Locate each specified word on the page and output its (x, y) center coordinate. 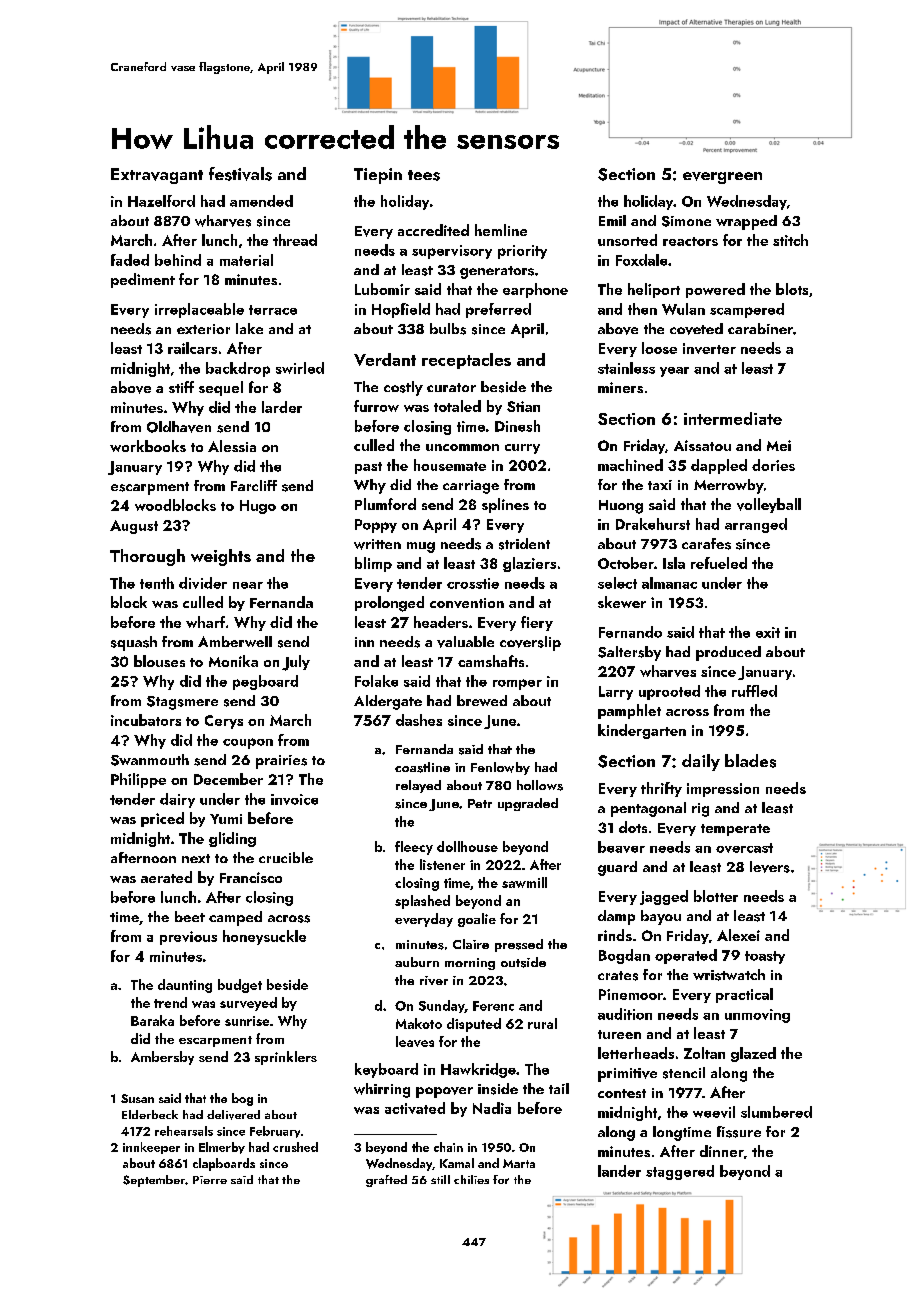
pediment (143, 280)
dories (773, 465)
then (642, 309)
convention (467, 603)
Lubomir (382, 289)
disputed (474, 1025)
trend (170, 1002)
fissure (739, 1132)
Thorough (147, 557)
